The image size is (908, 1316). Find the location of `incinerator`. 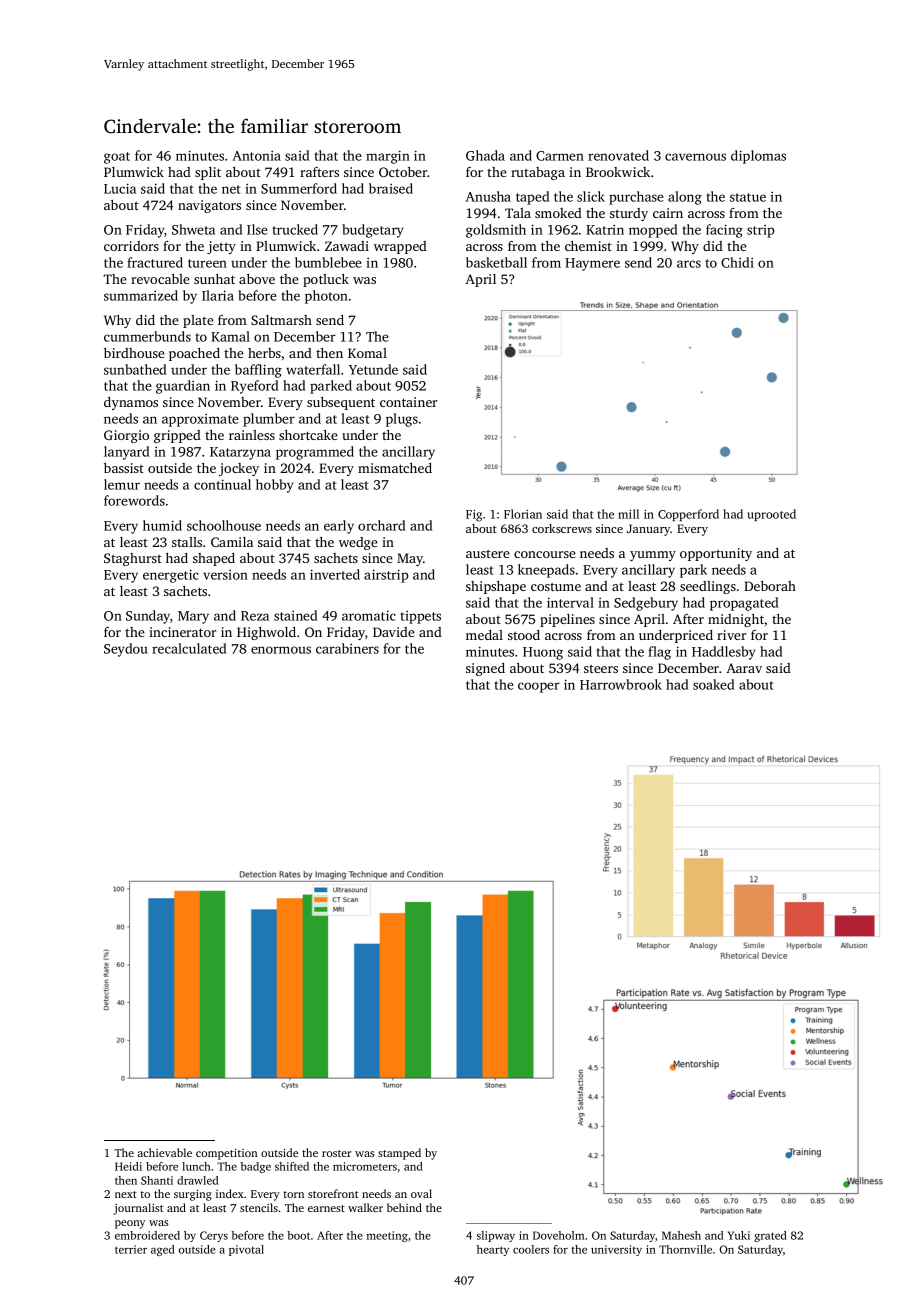

incinerator is located at coordinates (182, 632).
